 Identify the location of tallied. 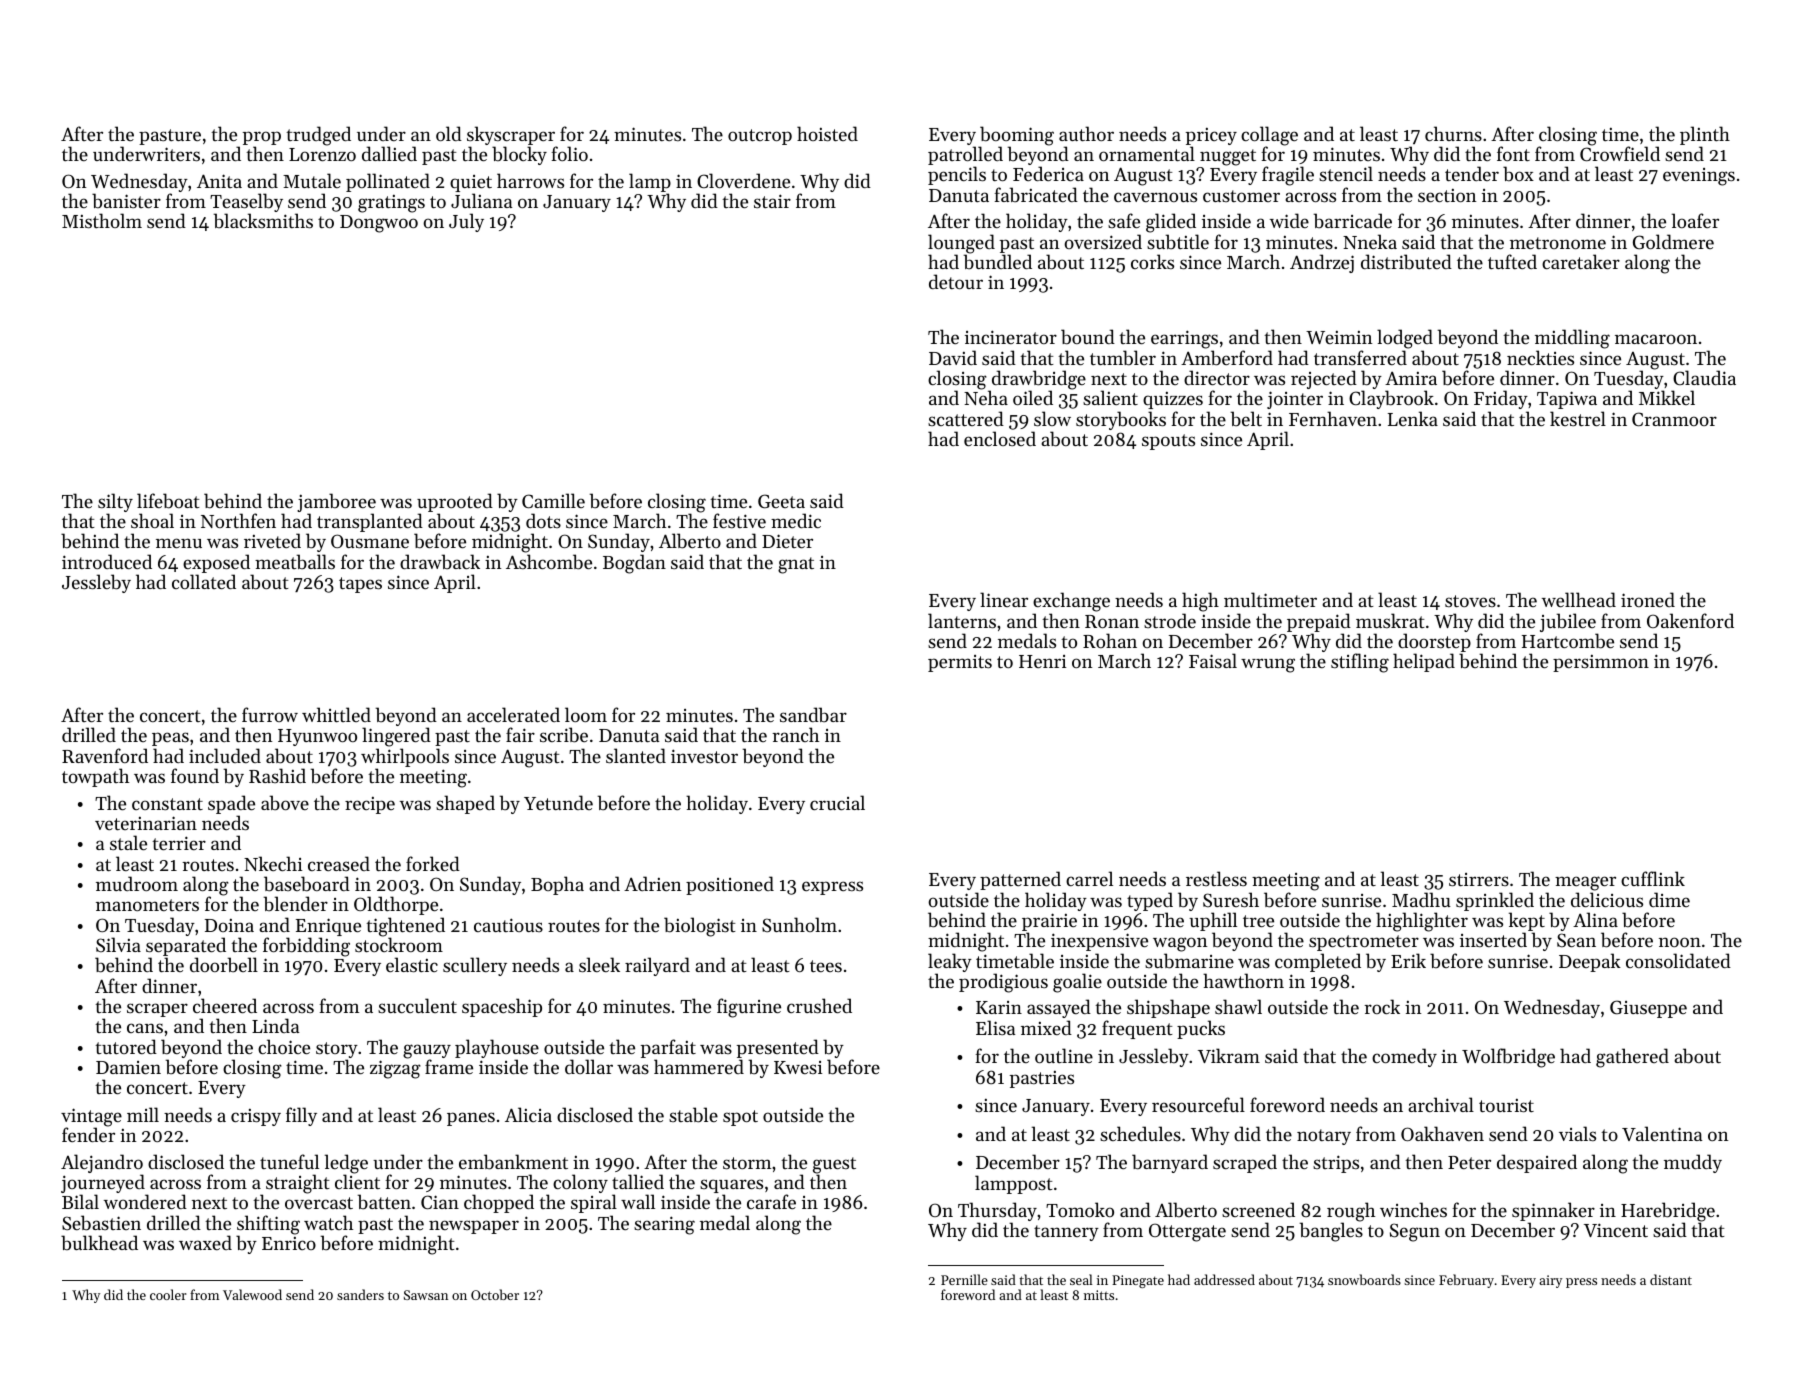
(638, 1181).
